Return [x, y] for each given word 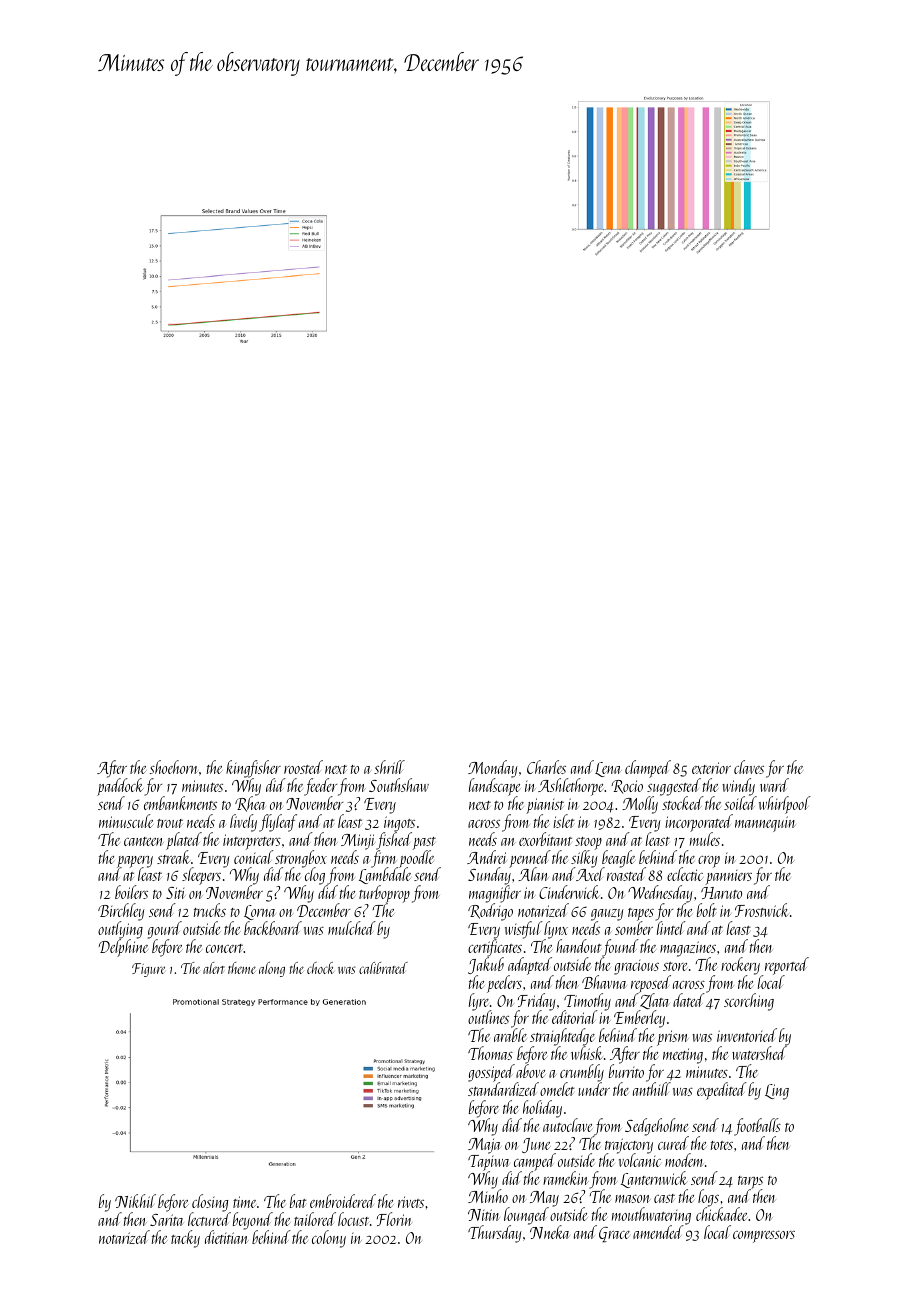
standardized [502, 1089]
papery [135, 862]
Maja [484, 1146]
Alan [533, 874]
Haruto [721, 893]
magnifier [495, 895]
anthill [652, 1089]
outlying [120, 930]
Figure [148, 970]
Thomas [490, 1053]
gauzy [607, 915]
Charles [546, 767]
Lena [608, 769]
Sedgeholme [657, 1127]
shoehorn [174, 767]
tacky [185, 1239]
